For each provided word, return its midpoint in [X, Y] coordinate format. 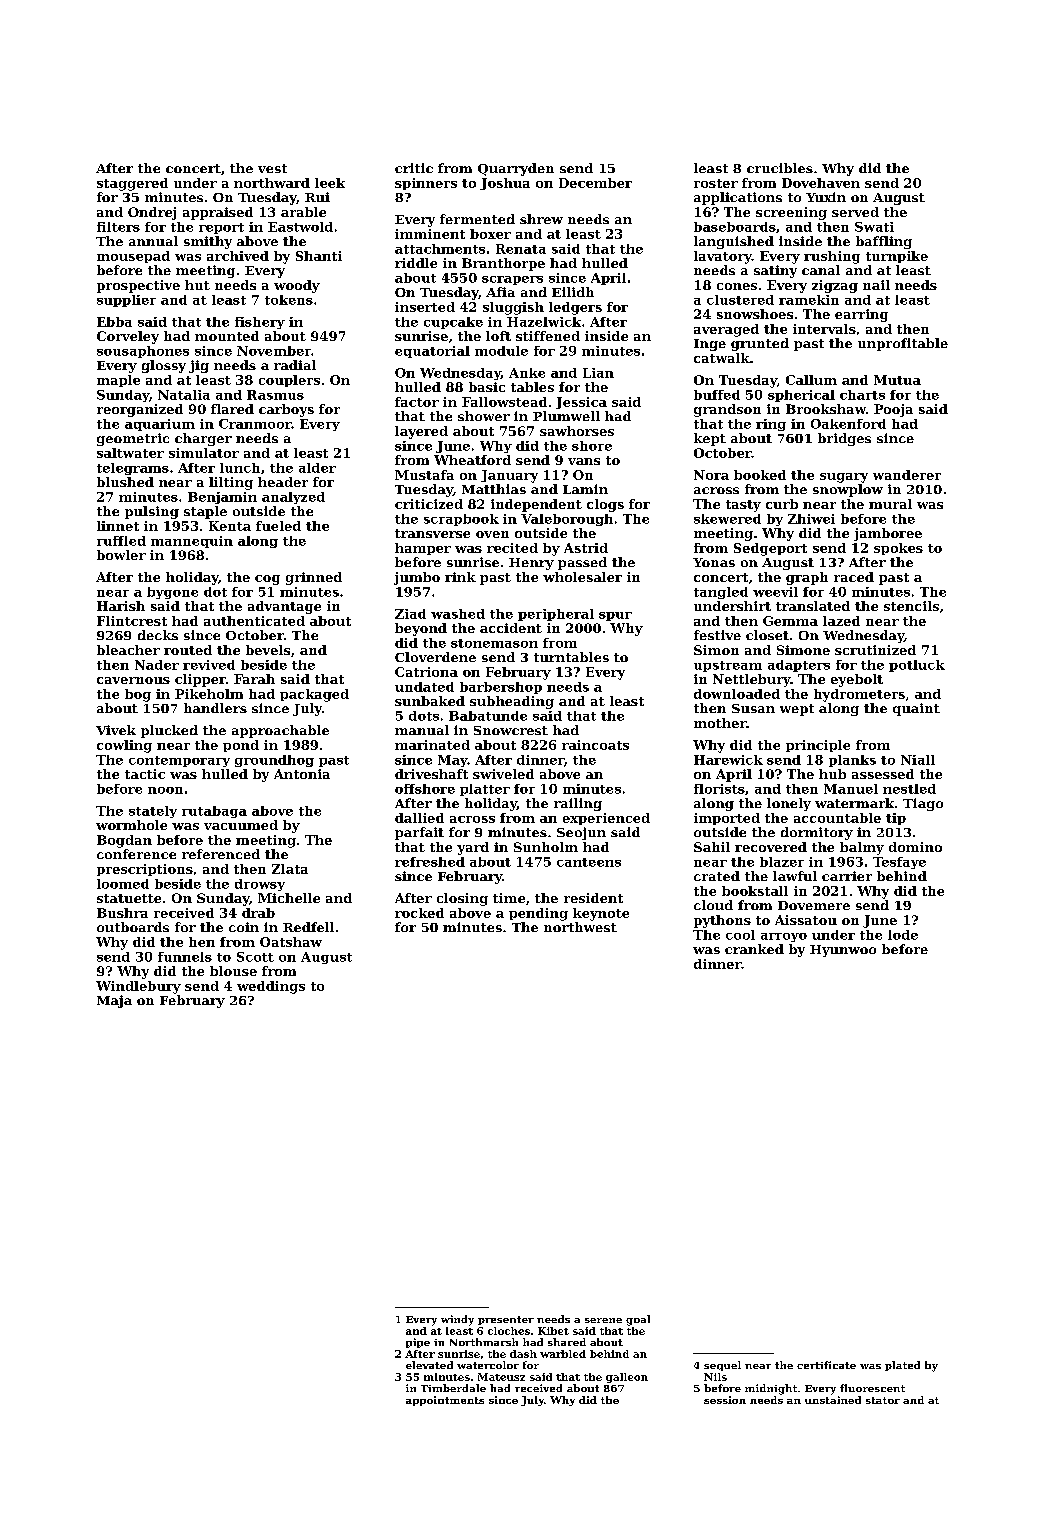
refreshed [430, 862]
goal [638, 1320]
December [595, 183]
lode [903, 935]
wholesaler [582, 577]
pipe [418, 1343]
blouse [233, 971]
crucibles [780, 168]
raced [854, 577]
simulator [204, 453]
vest [272, 168]
